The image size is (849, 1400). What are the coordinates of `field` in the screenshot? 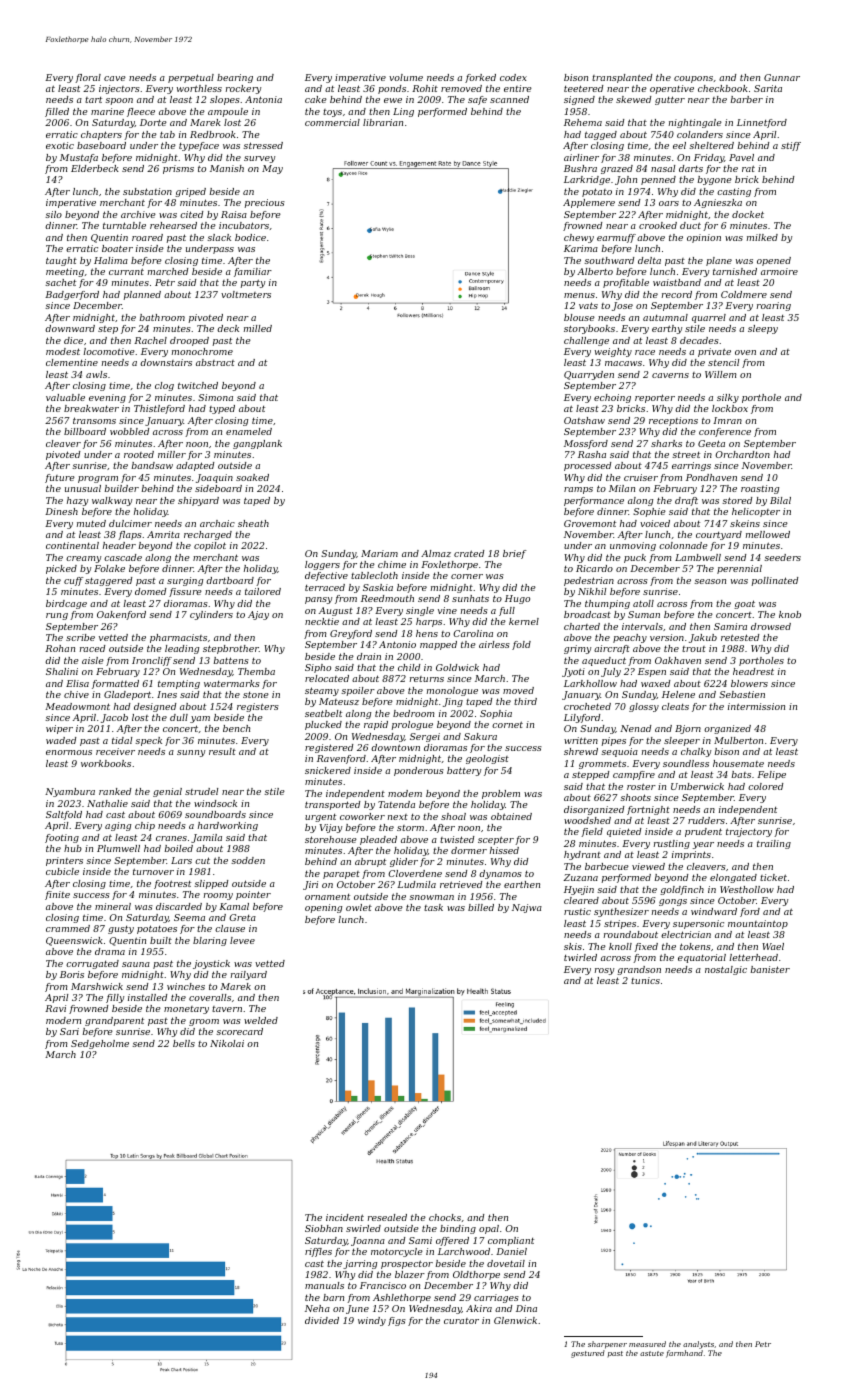 It's located at (592, 832).
